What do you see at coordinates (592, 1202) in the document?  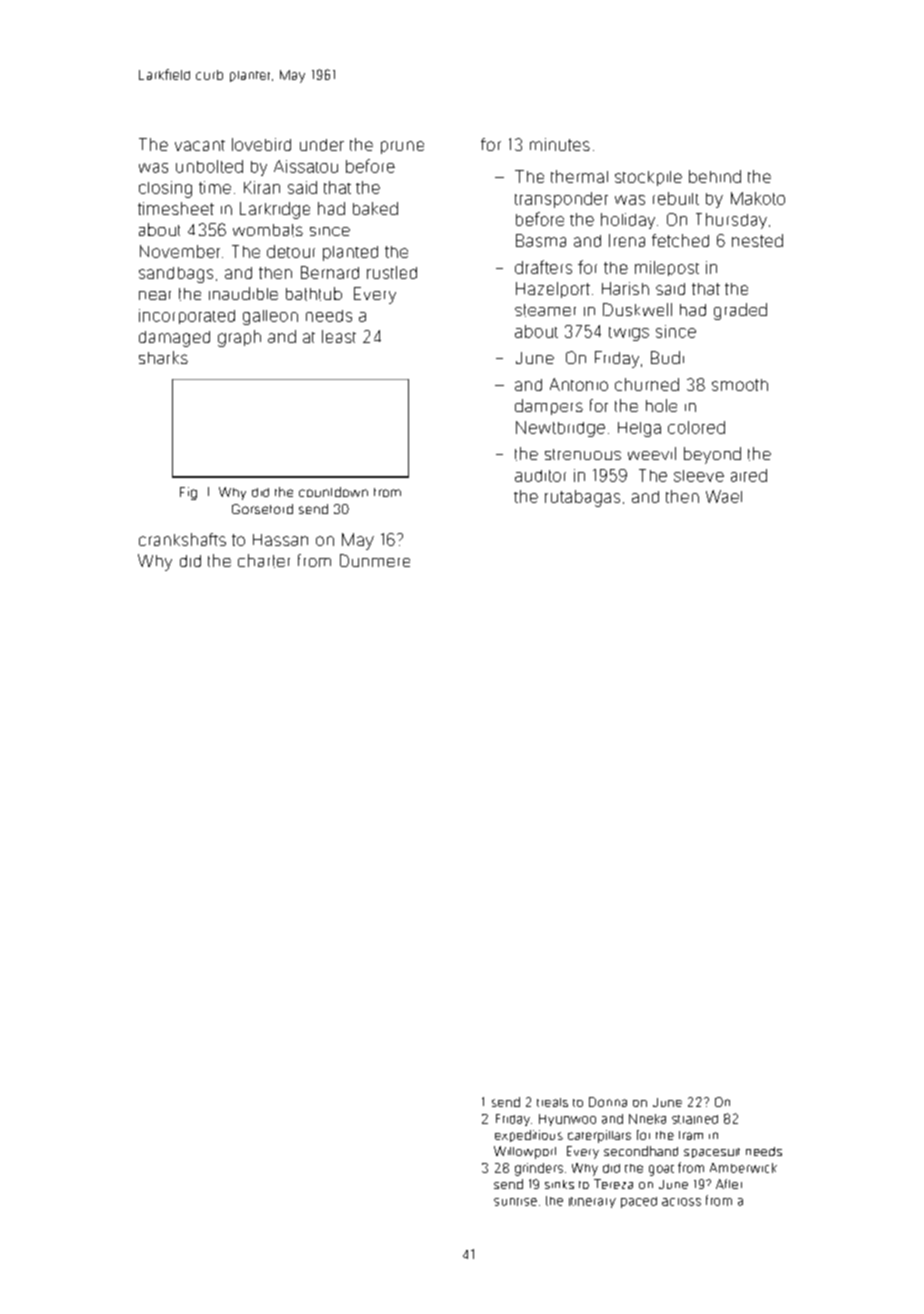 I see `itinerary` at bounding box center [592, 1202].
